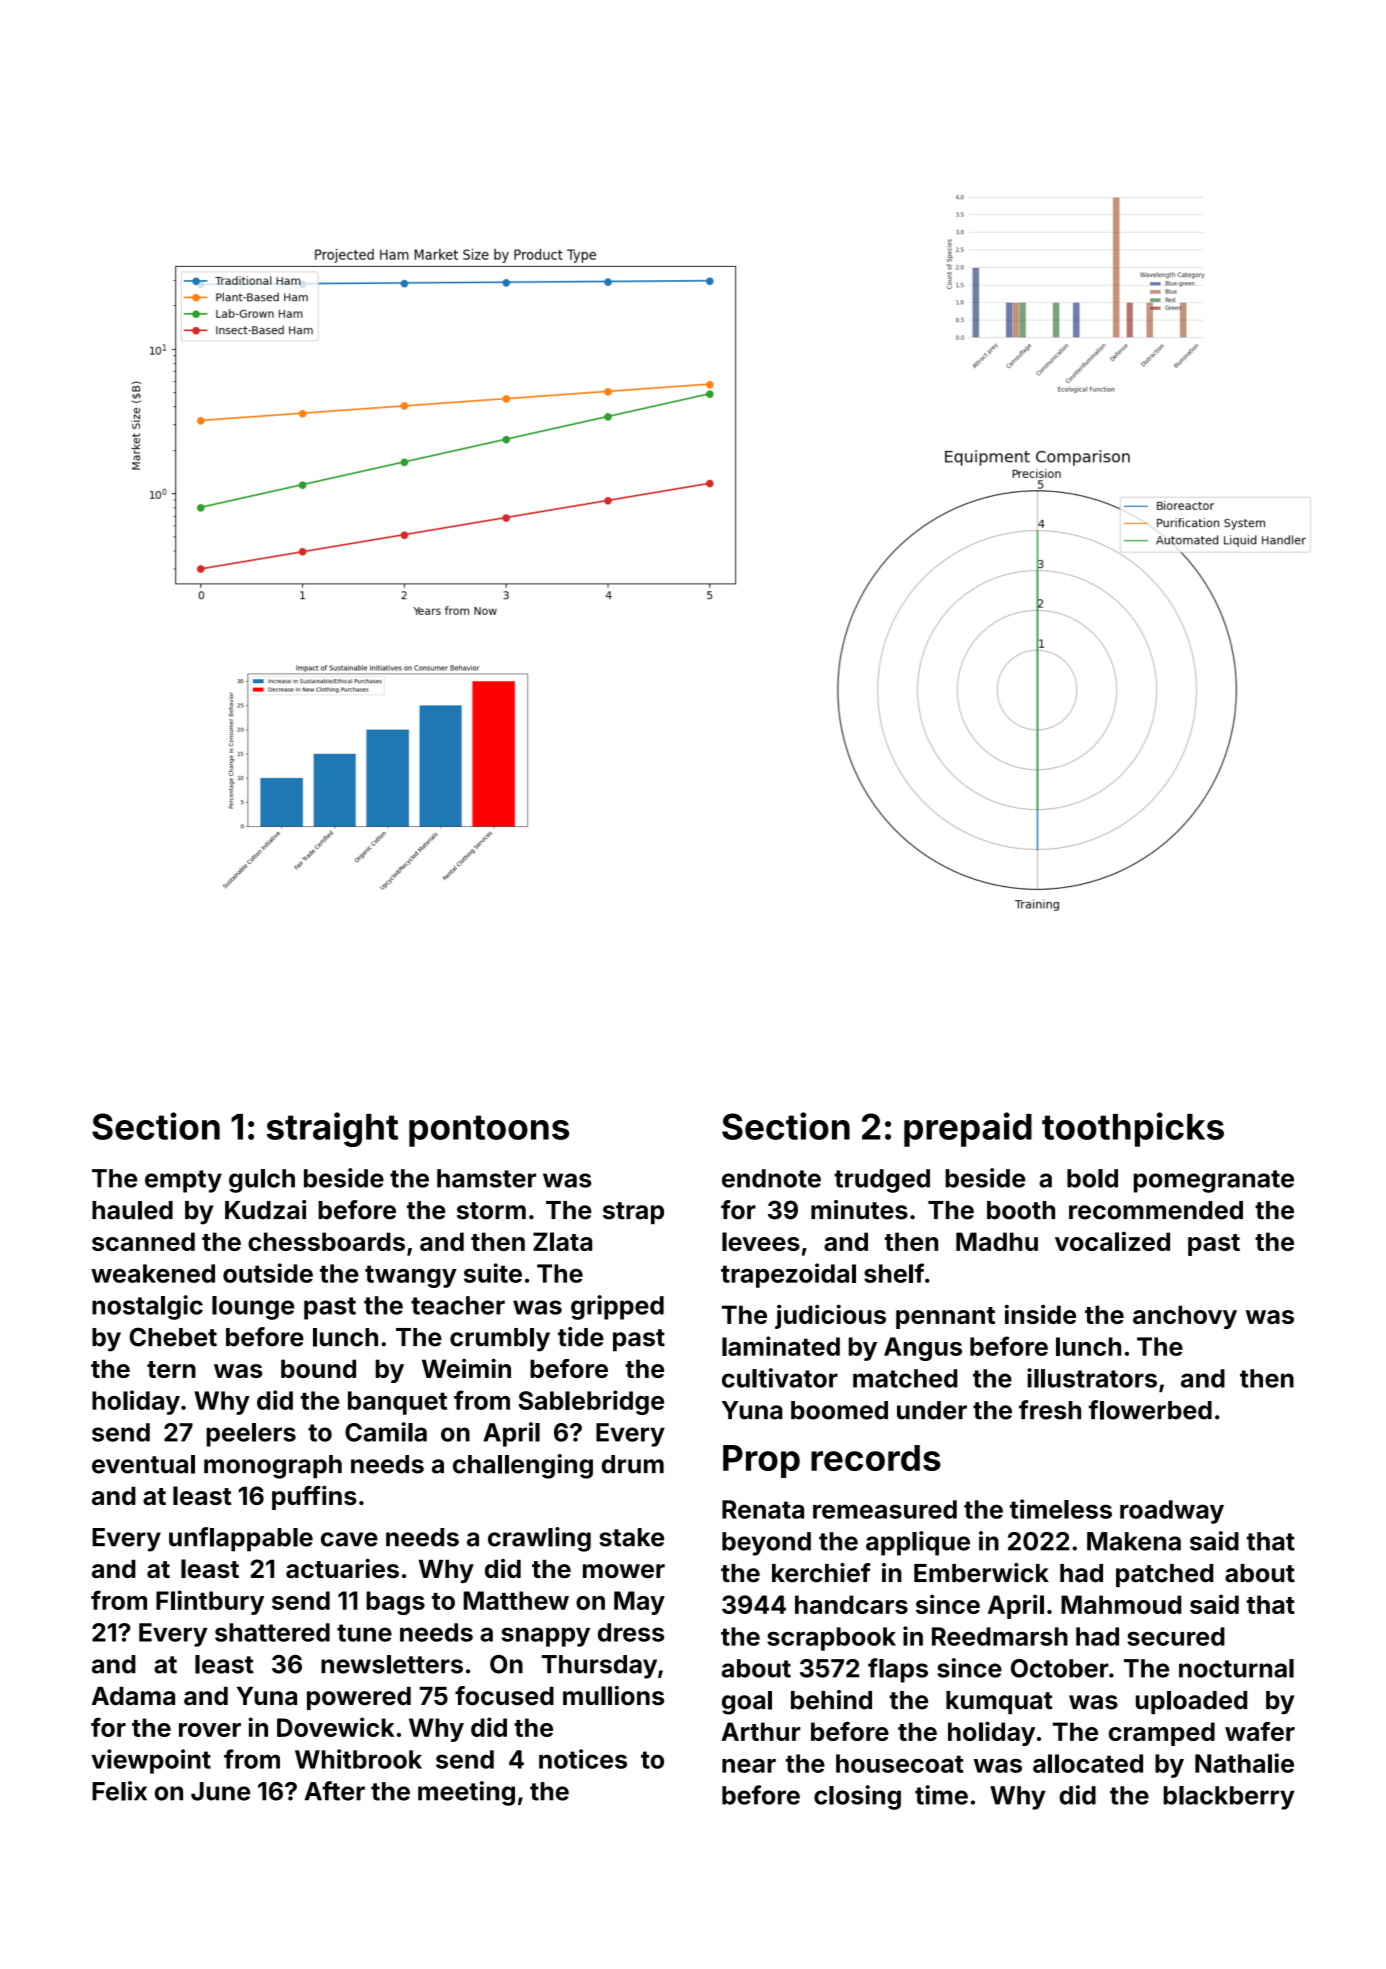  Describe the element at coordinates (1156, 1210) in the document. I see `recommended` at that location.
